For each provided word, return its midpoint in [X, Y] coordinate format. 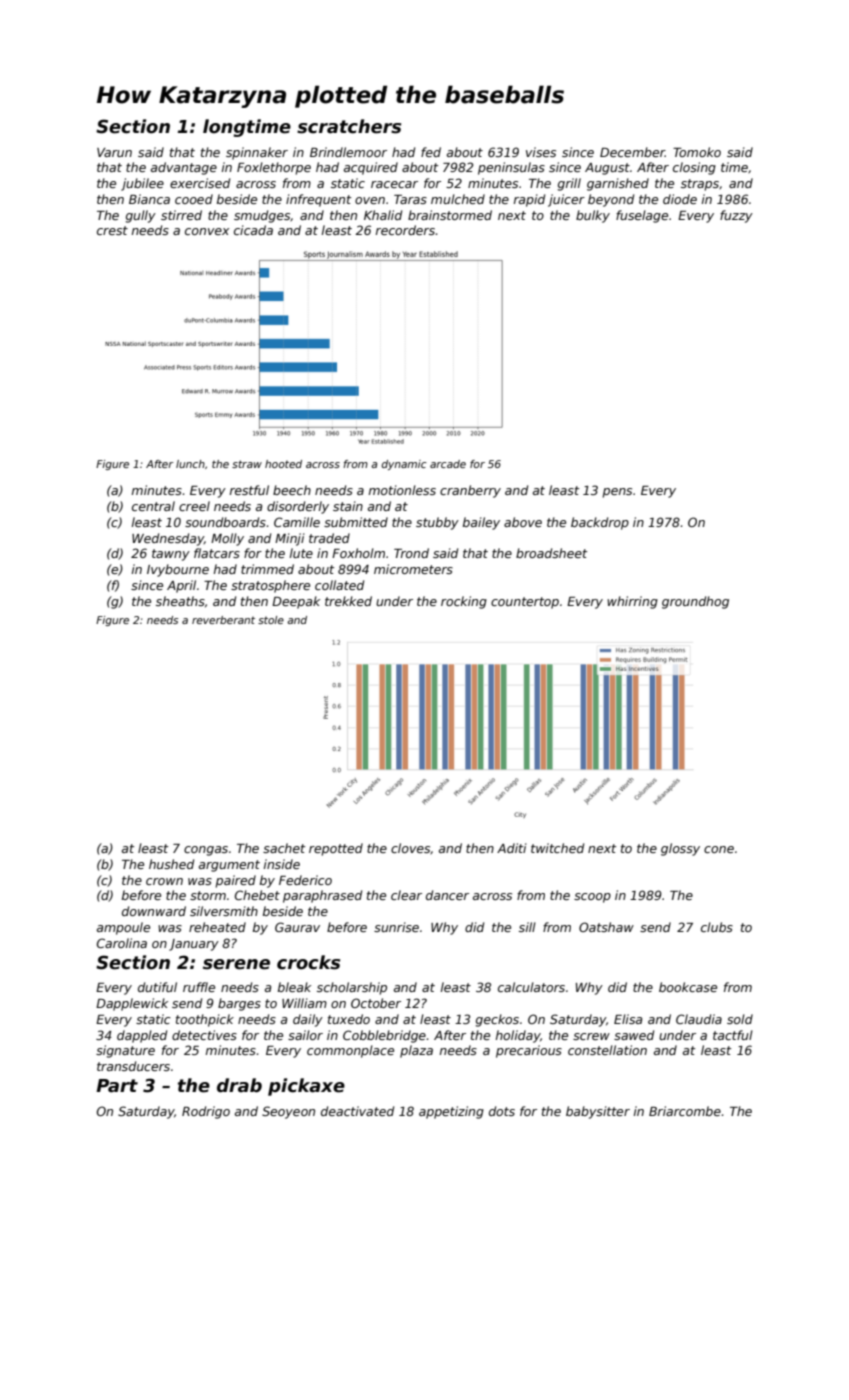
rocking [464, 602]
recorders [405, 230]
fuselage [642, 216]
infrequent [318, 200]
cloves [410, 848]
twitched [557, 848]
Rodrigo [206, 1112]
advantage [184, 168]
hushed [171, 864]
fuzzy [736, 216]
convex [207, 231]
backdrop [600, 523]
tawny [171, 555]
